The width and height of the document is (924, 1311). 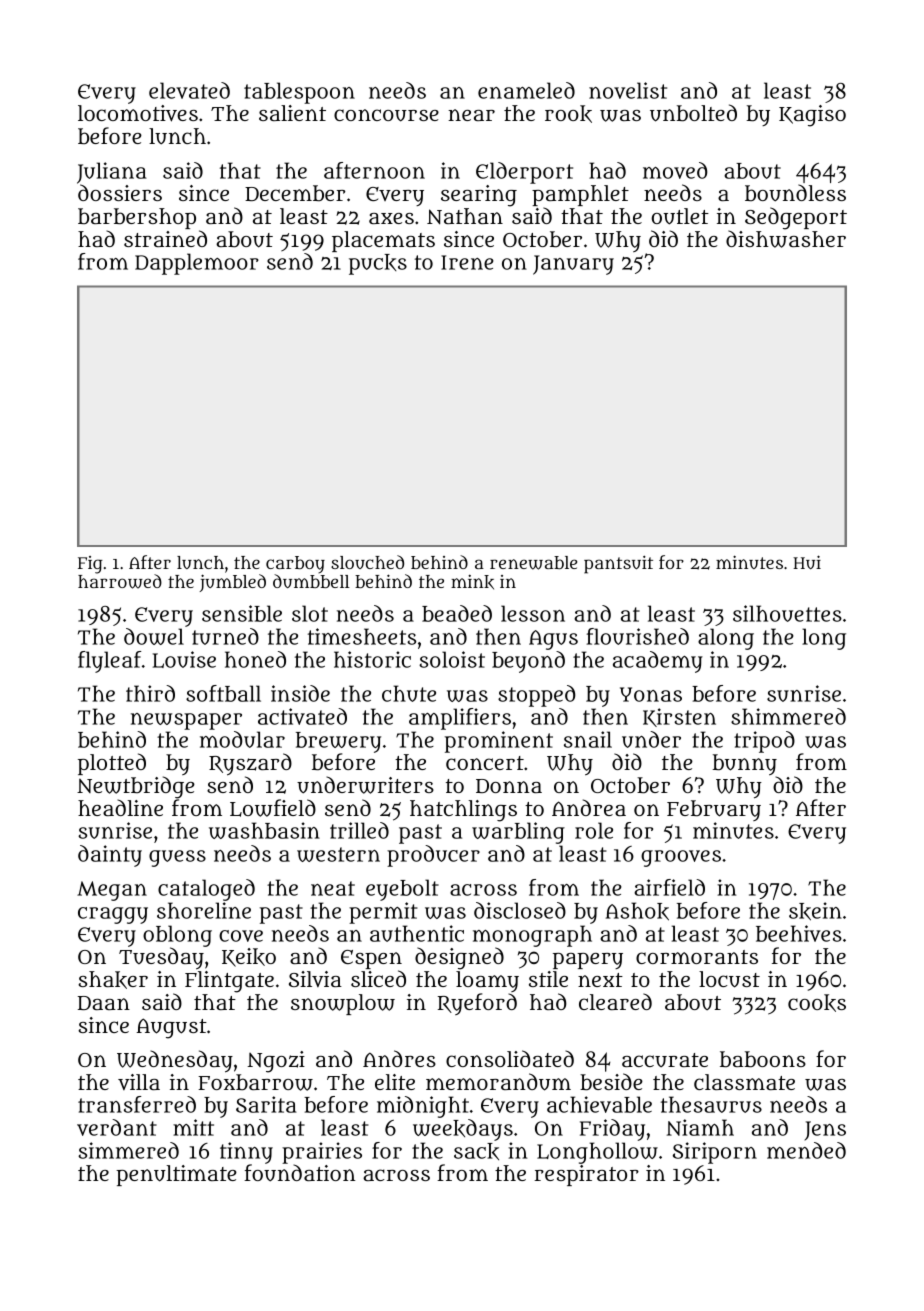 What do you see at coordinates (242, 739) in the document?
I see `modular` at bounding box center [242, 739].
